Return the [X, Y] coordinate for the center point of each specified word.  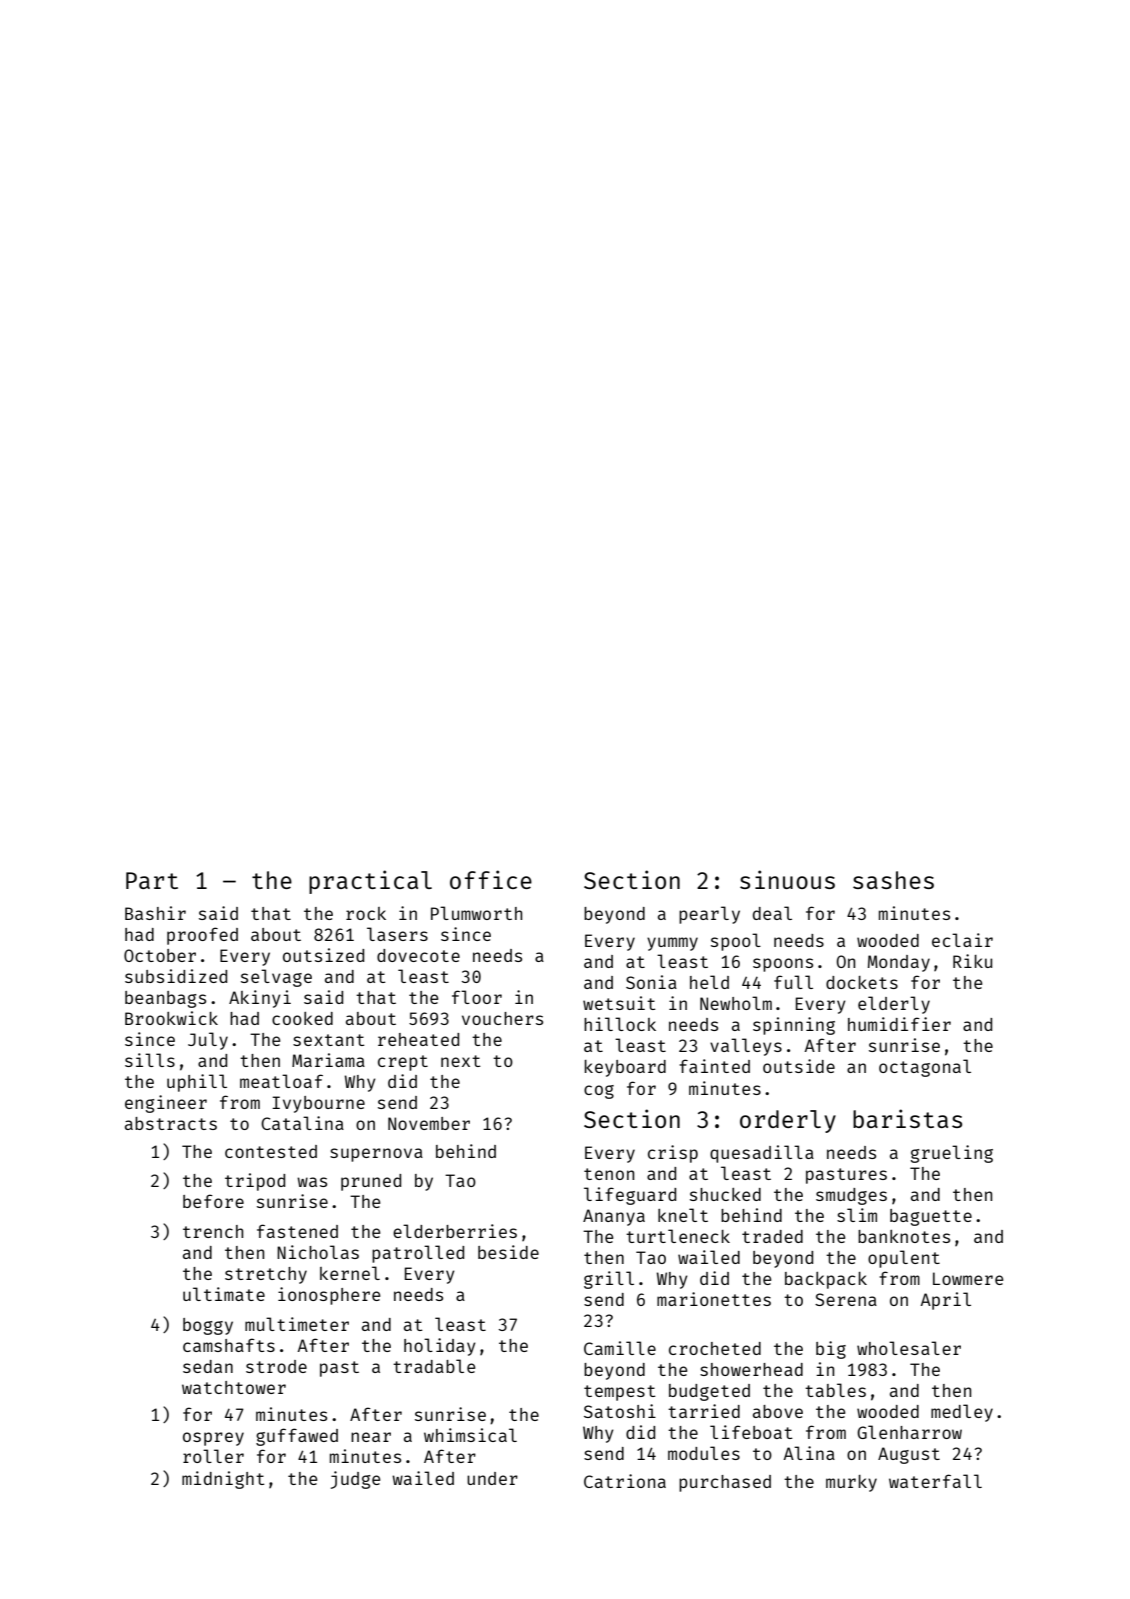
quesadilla [762, 1154]
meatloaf [281, 1081]
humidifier [899, 1024]
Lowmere [968, 1278]
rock [366, 913]
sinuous [787, 879]
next [461, 1061]
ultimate [224, 1294]
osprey [213, 1439]
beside [508, 1252]
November [429, 1123]
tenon [609, 1174]
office [491, 879]
